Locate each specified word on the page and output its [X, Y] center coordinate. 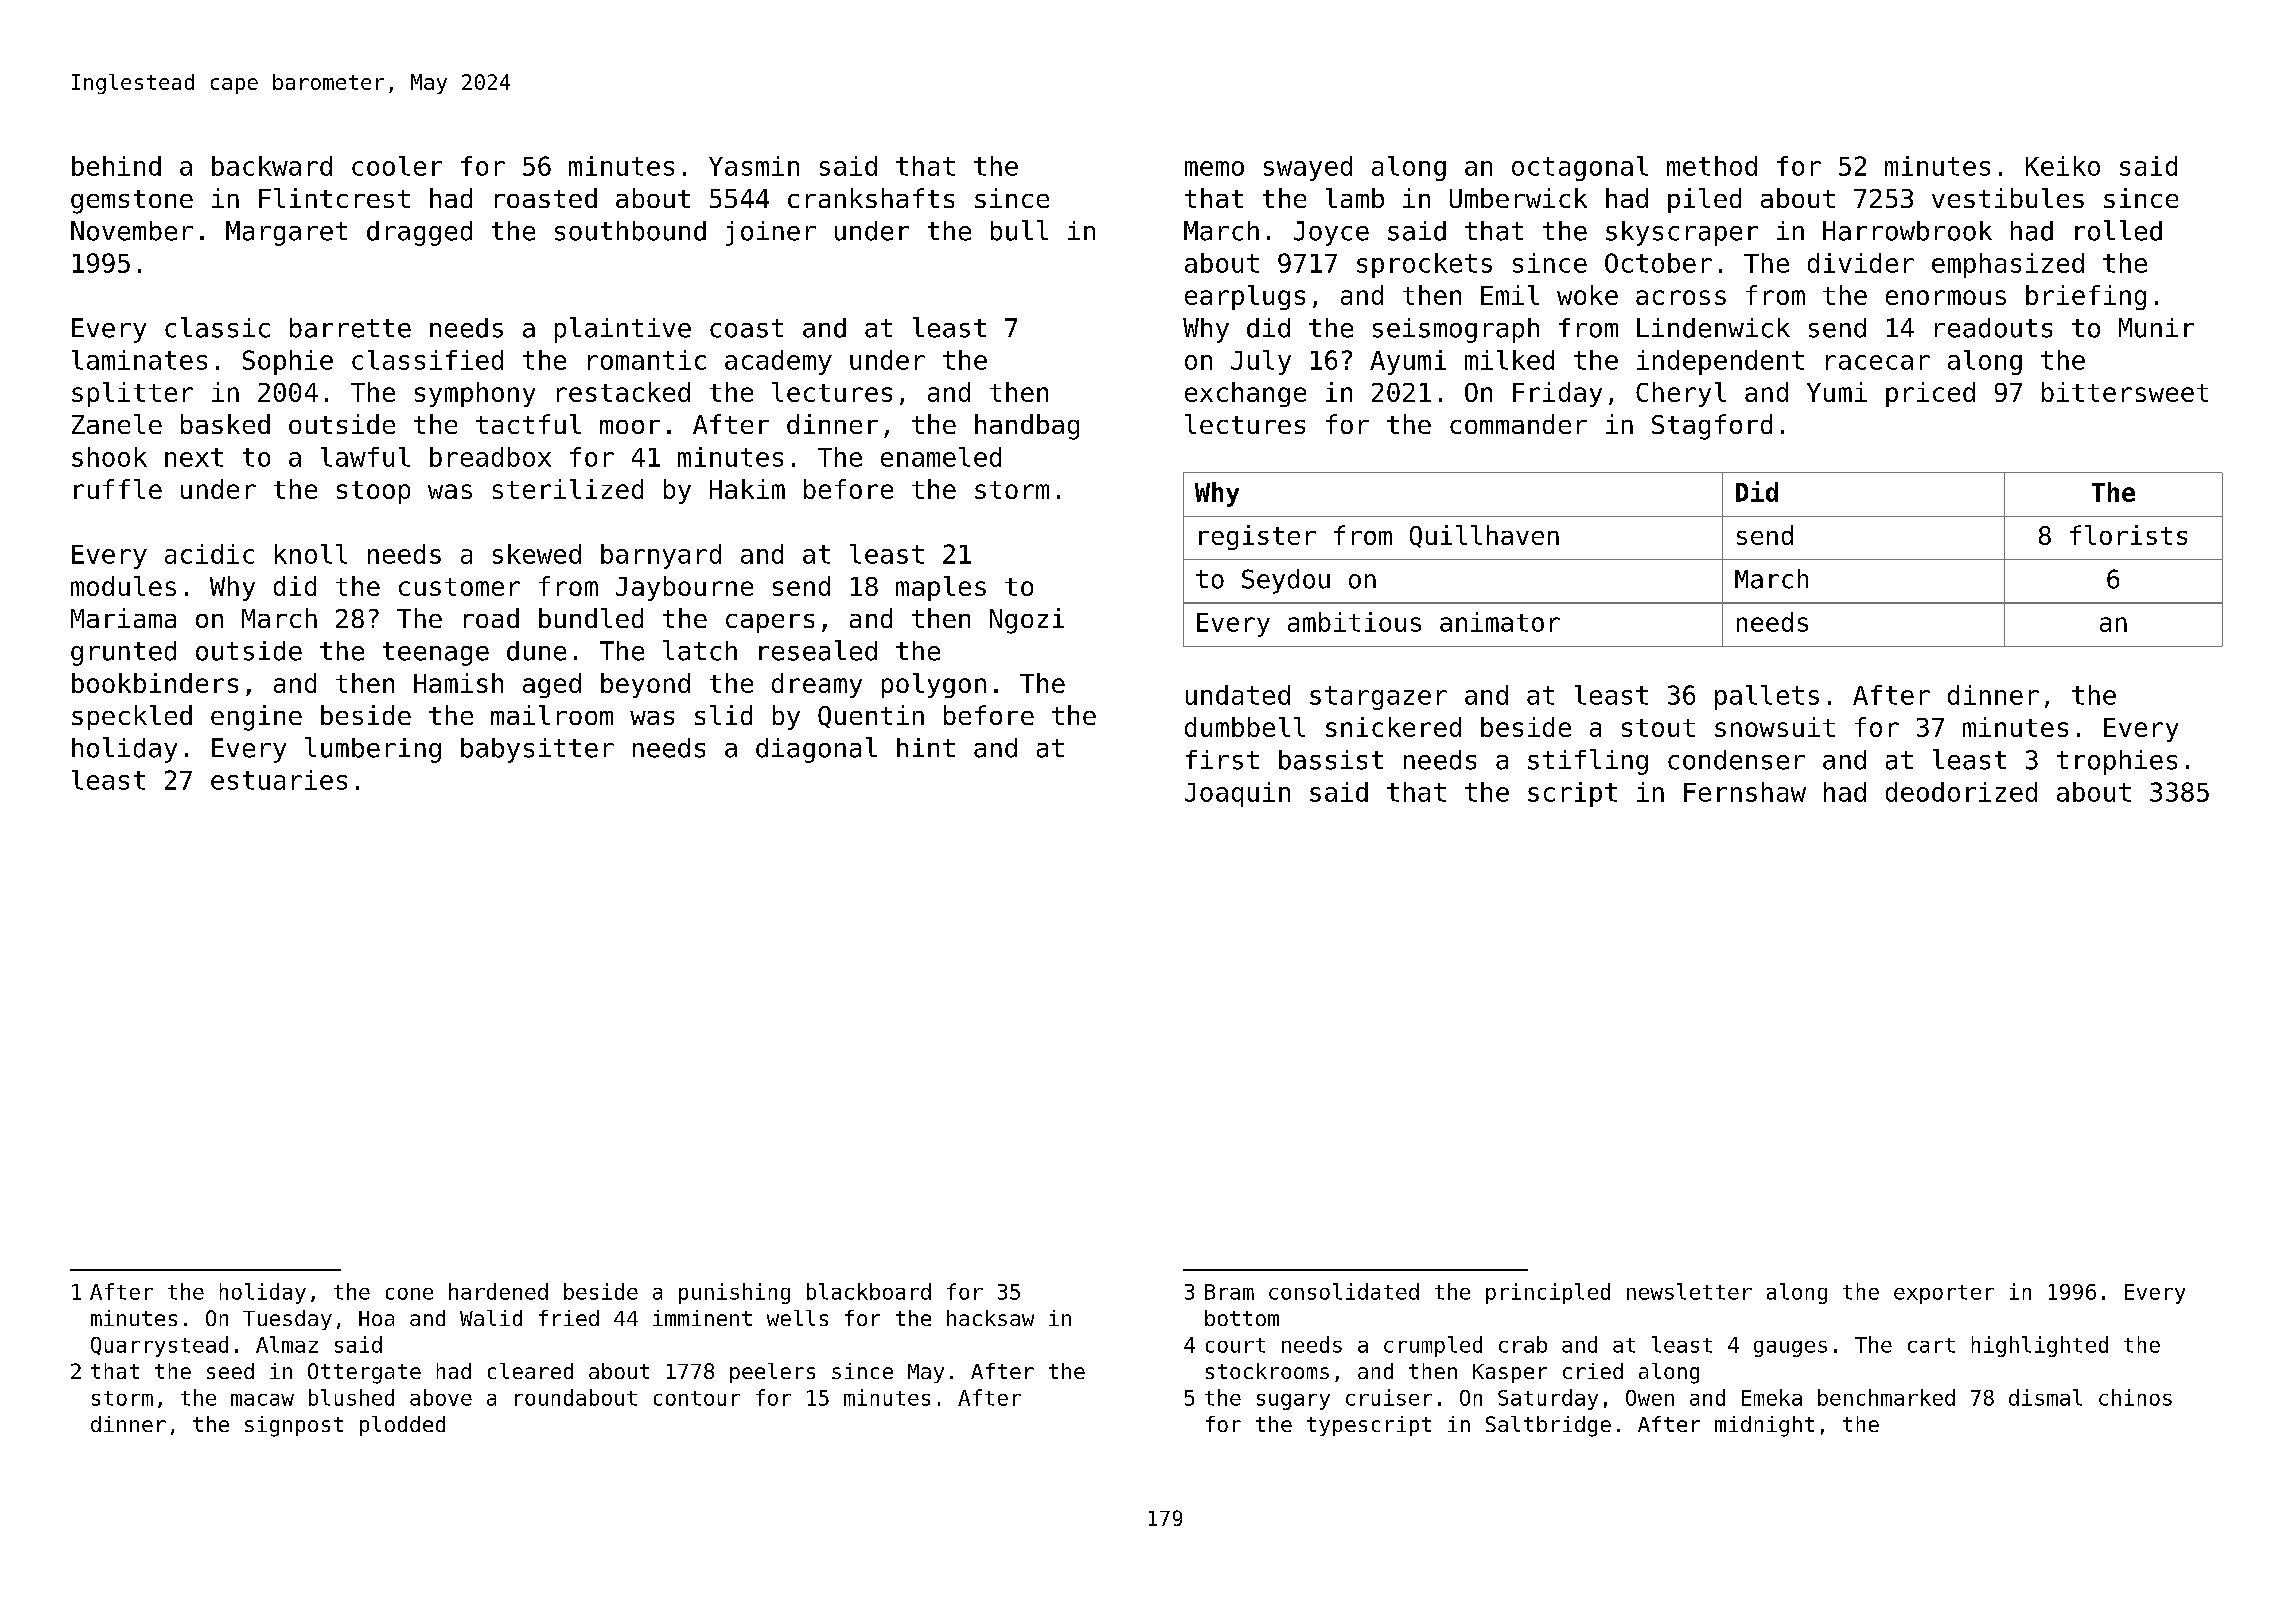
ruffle [118, 489]
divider [1861, 263]
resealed [818, 650]
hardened [498, 1291]
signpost [294, 1426]
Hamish [458, 683]
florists [2128, 535]
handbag [1027, 427]
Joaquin [1237, 794]
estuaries [279, 780]
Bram [1229, 1292]
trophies [2117, 762]
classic [217, 327]
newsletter [1689, 1291]
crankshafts [871, 198]
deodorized [1961, 792]
